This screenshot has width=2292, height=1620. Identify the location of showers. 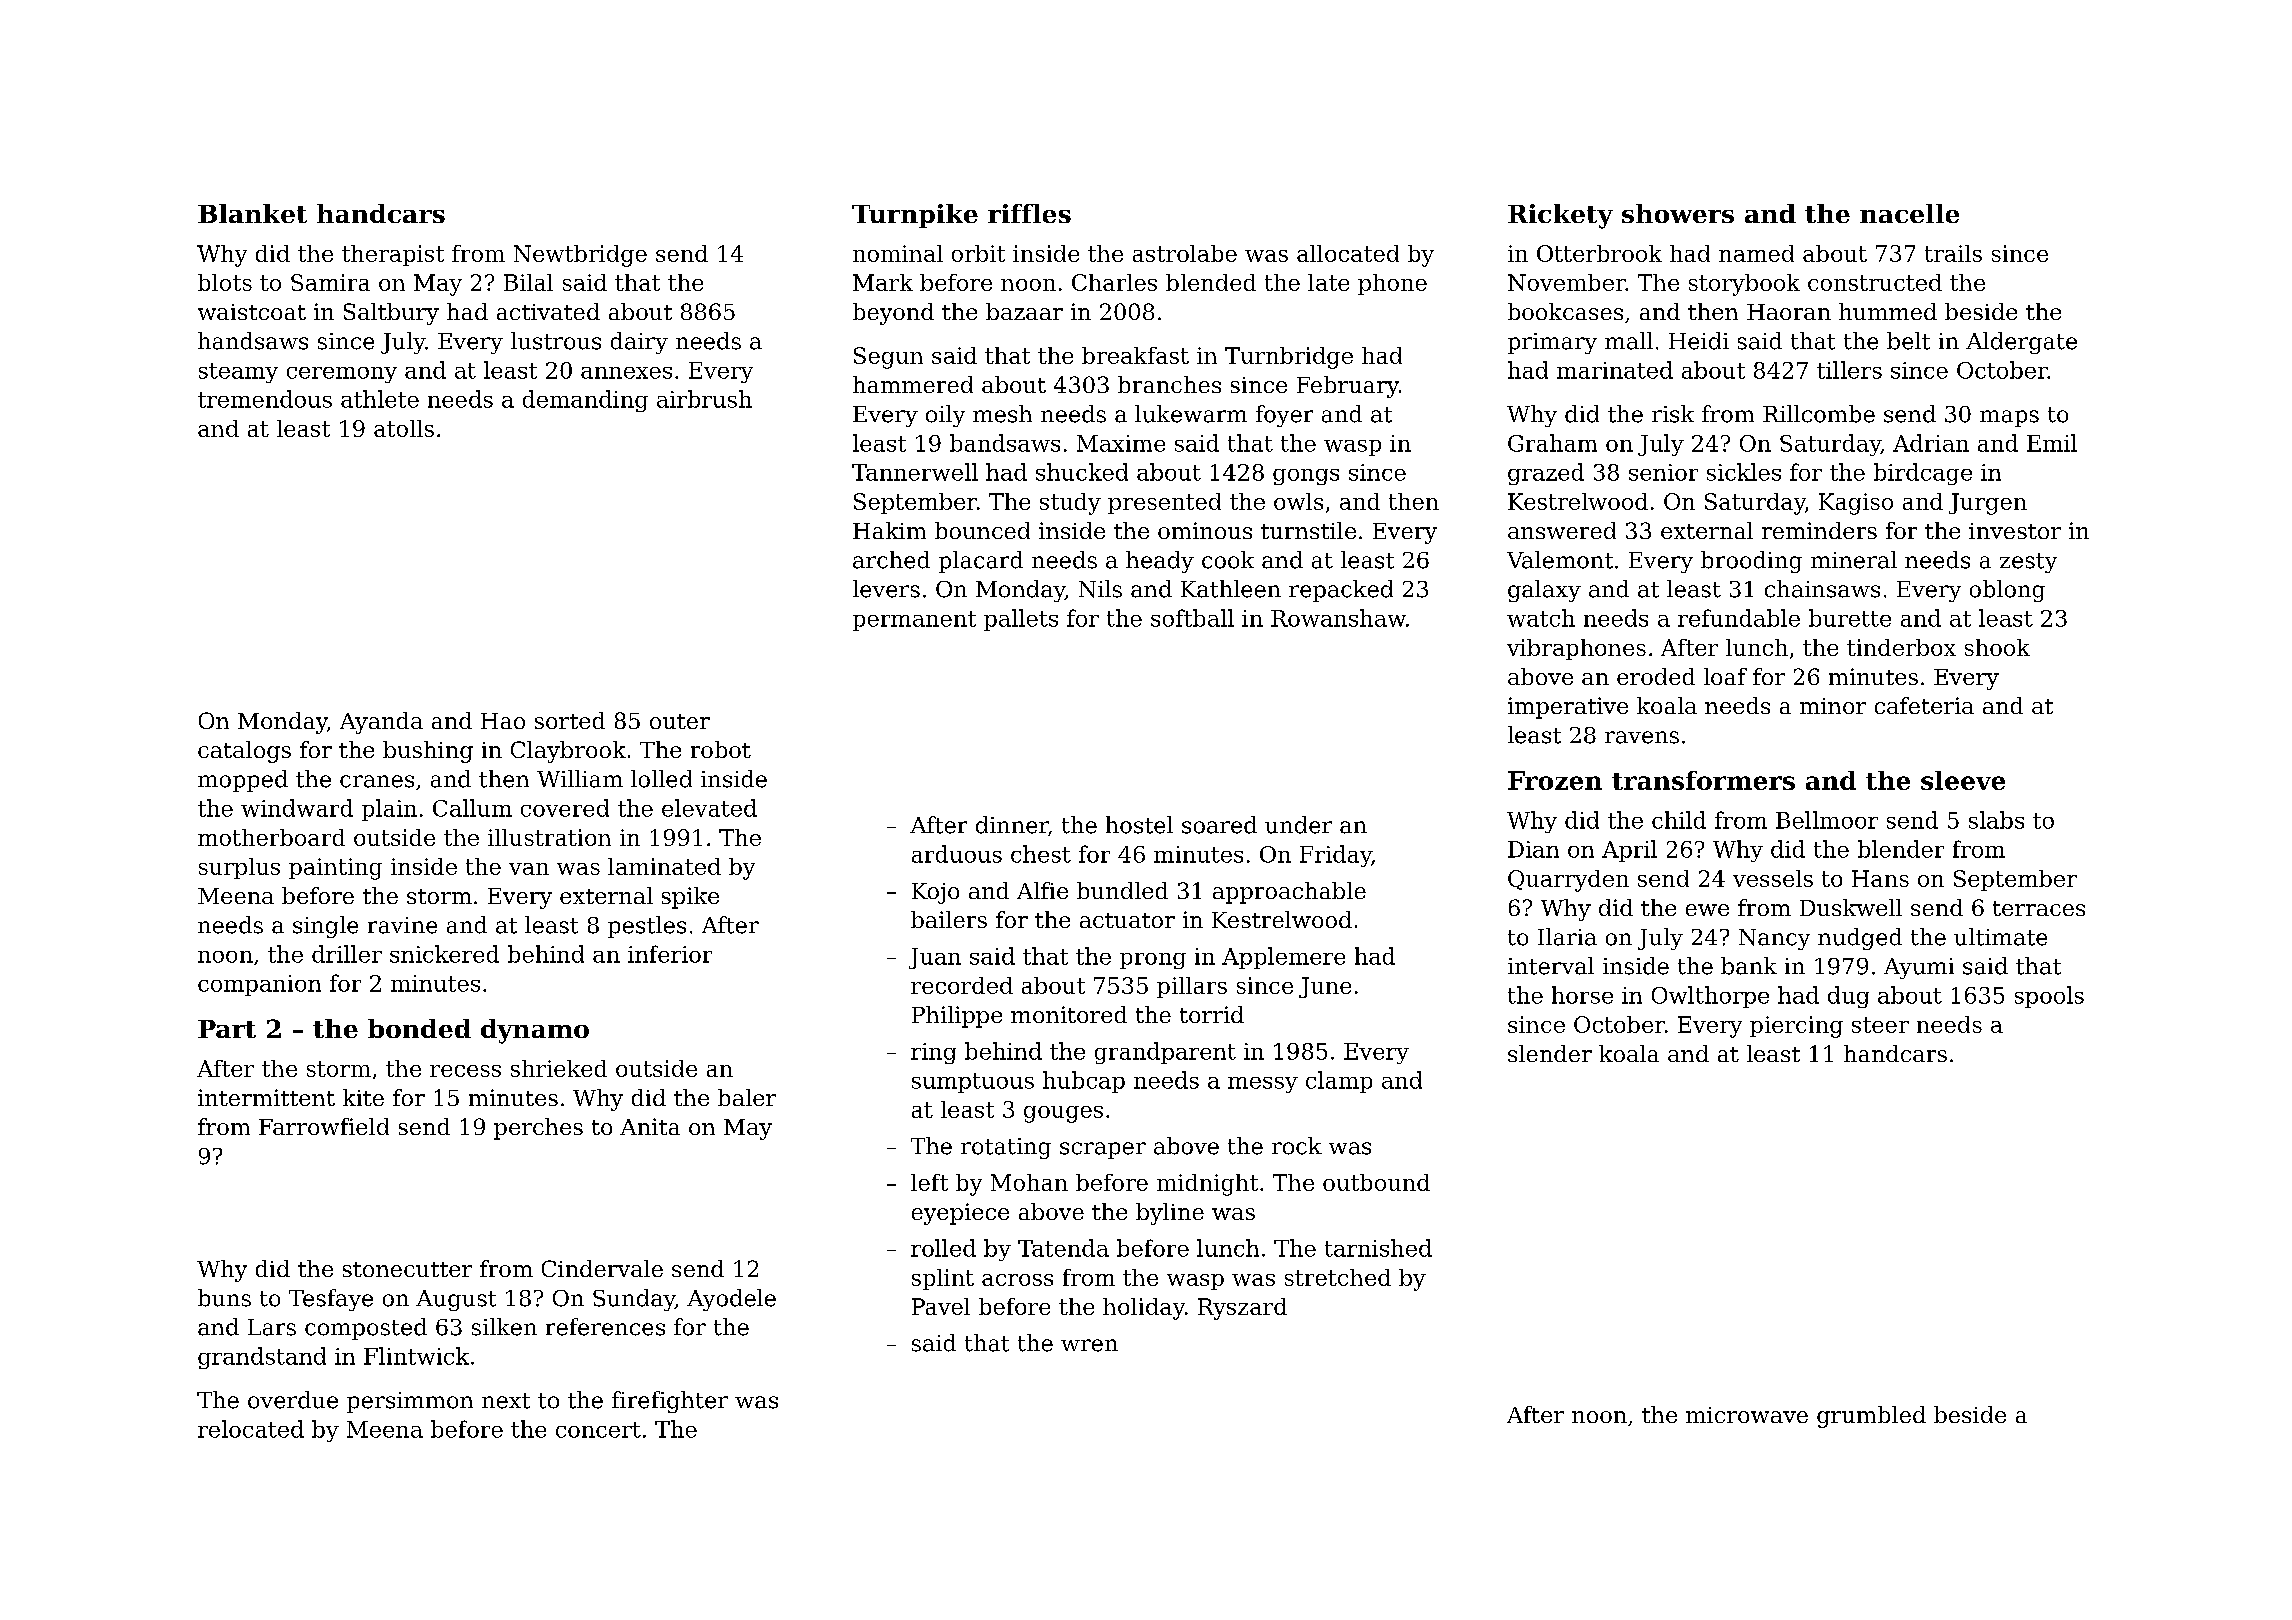
(1678, 213).
